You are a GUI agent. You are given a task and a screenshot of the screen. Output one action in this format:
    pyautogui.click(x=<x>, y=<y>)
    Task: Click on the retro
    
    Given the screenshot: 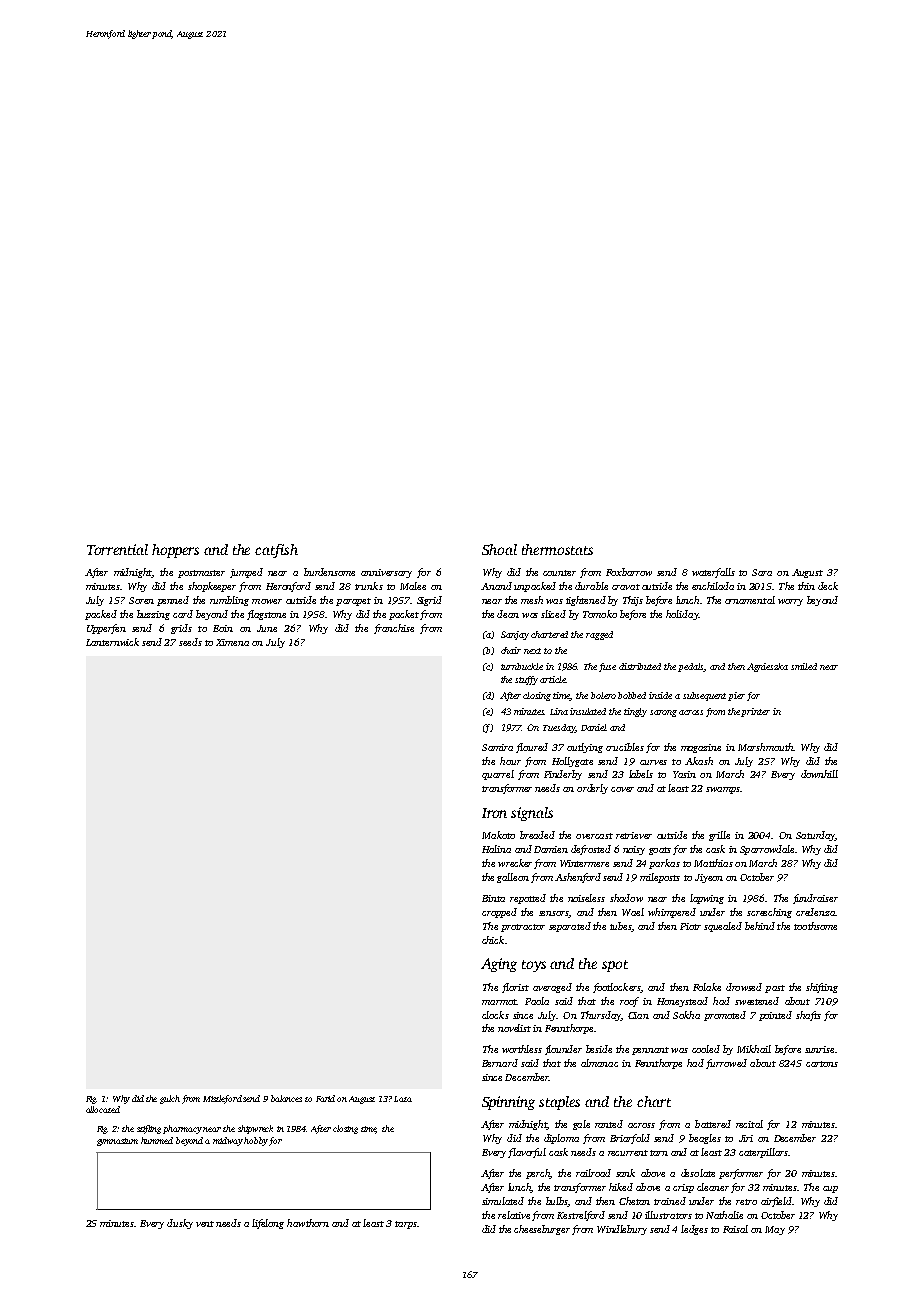 What is the action you would take?
    pyautogui.click(x=746, y=1202)
